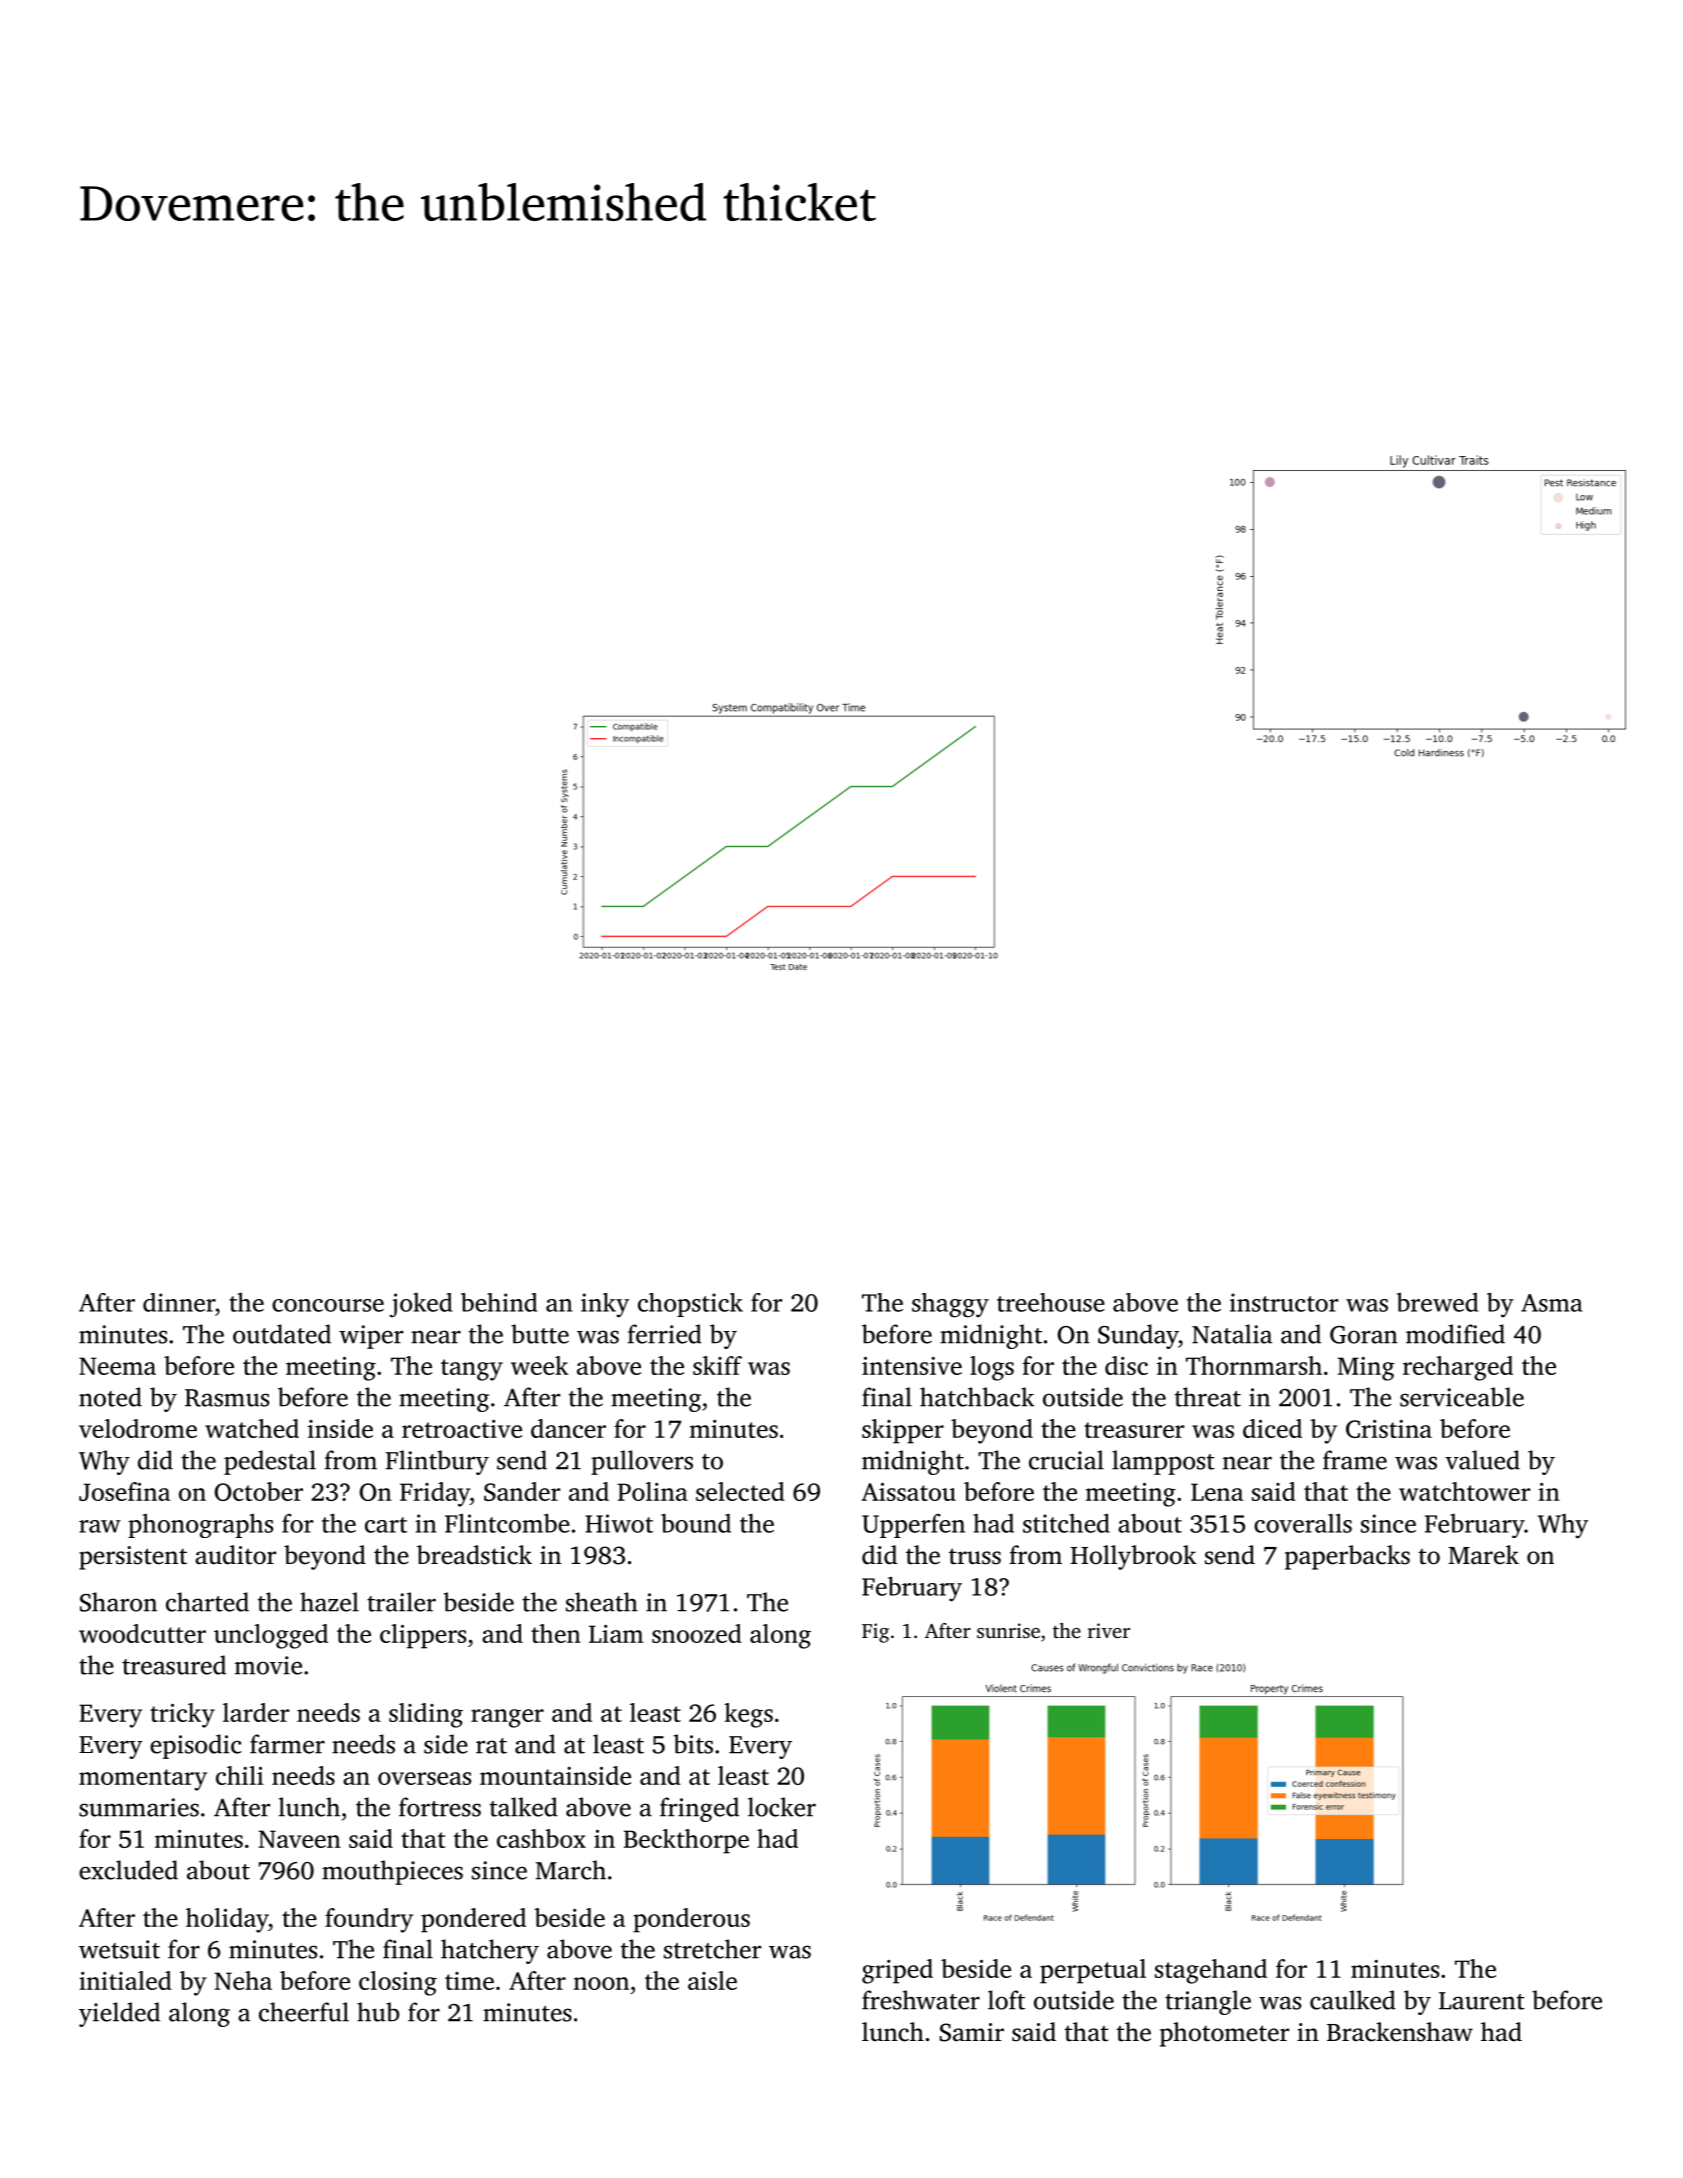 The height and width of the document is (2178, 1683). What do you see at coordinates (119, 1949) in the document?
I see `wetsuit` at bounding box center [119, 1949].
